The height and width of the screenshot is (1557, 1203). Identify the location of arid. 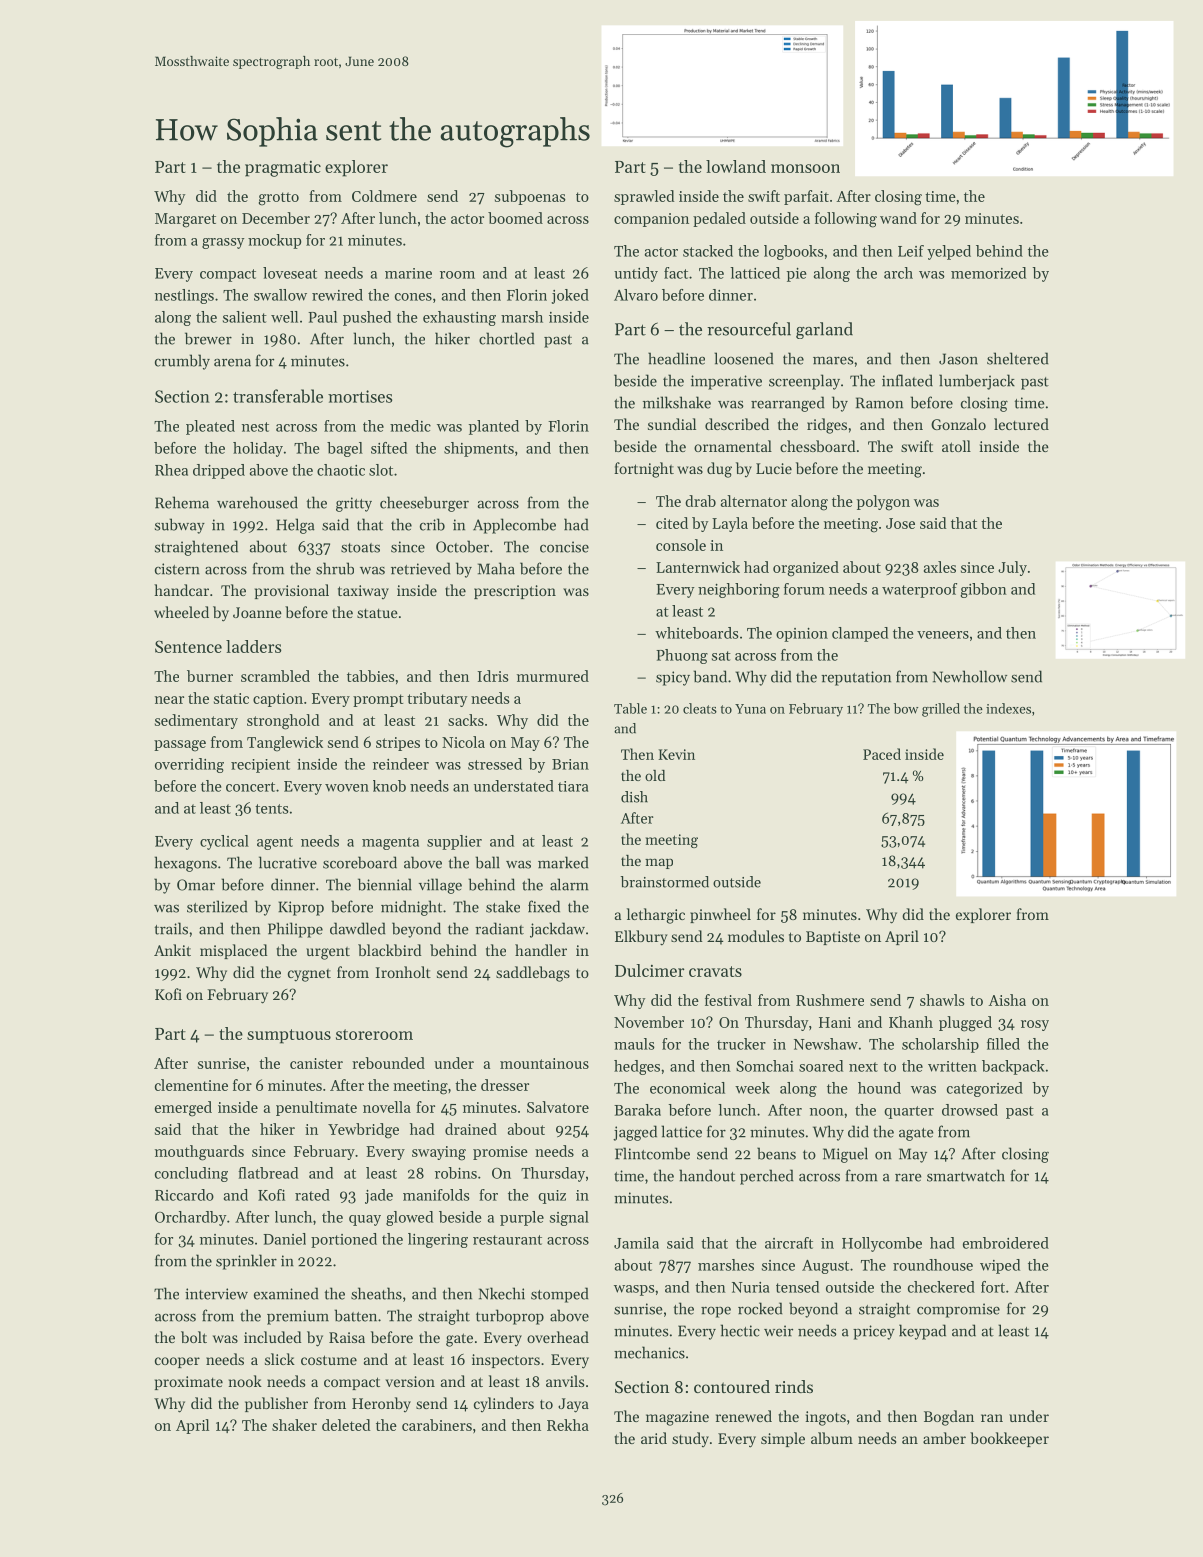
(654, 1438).
